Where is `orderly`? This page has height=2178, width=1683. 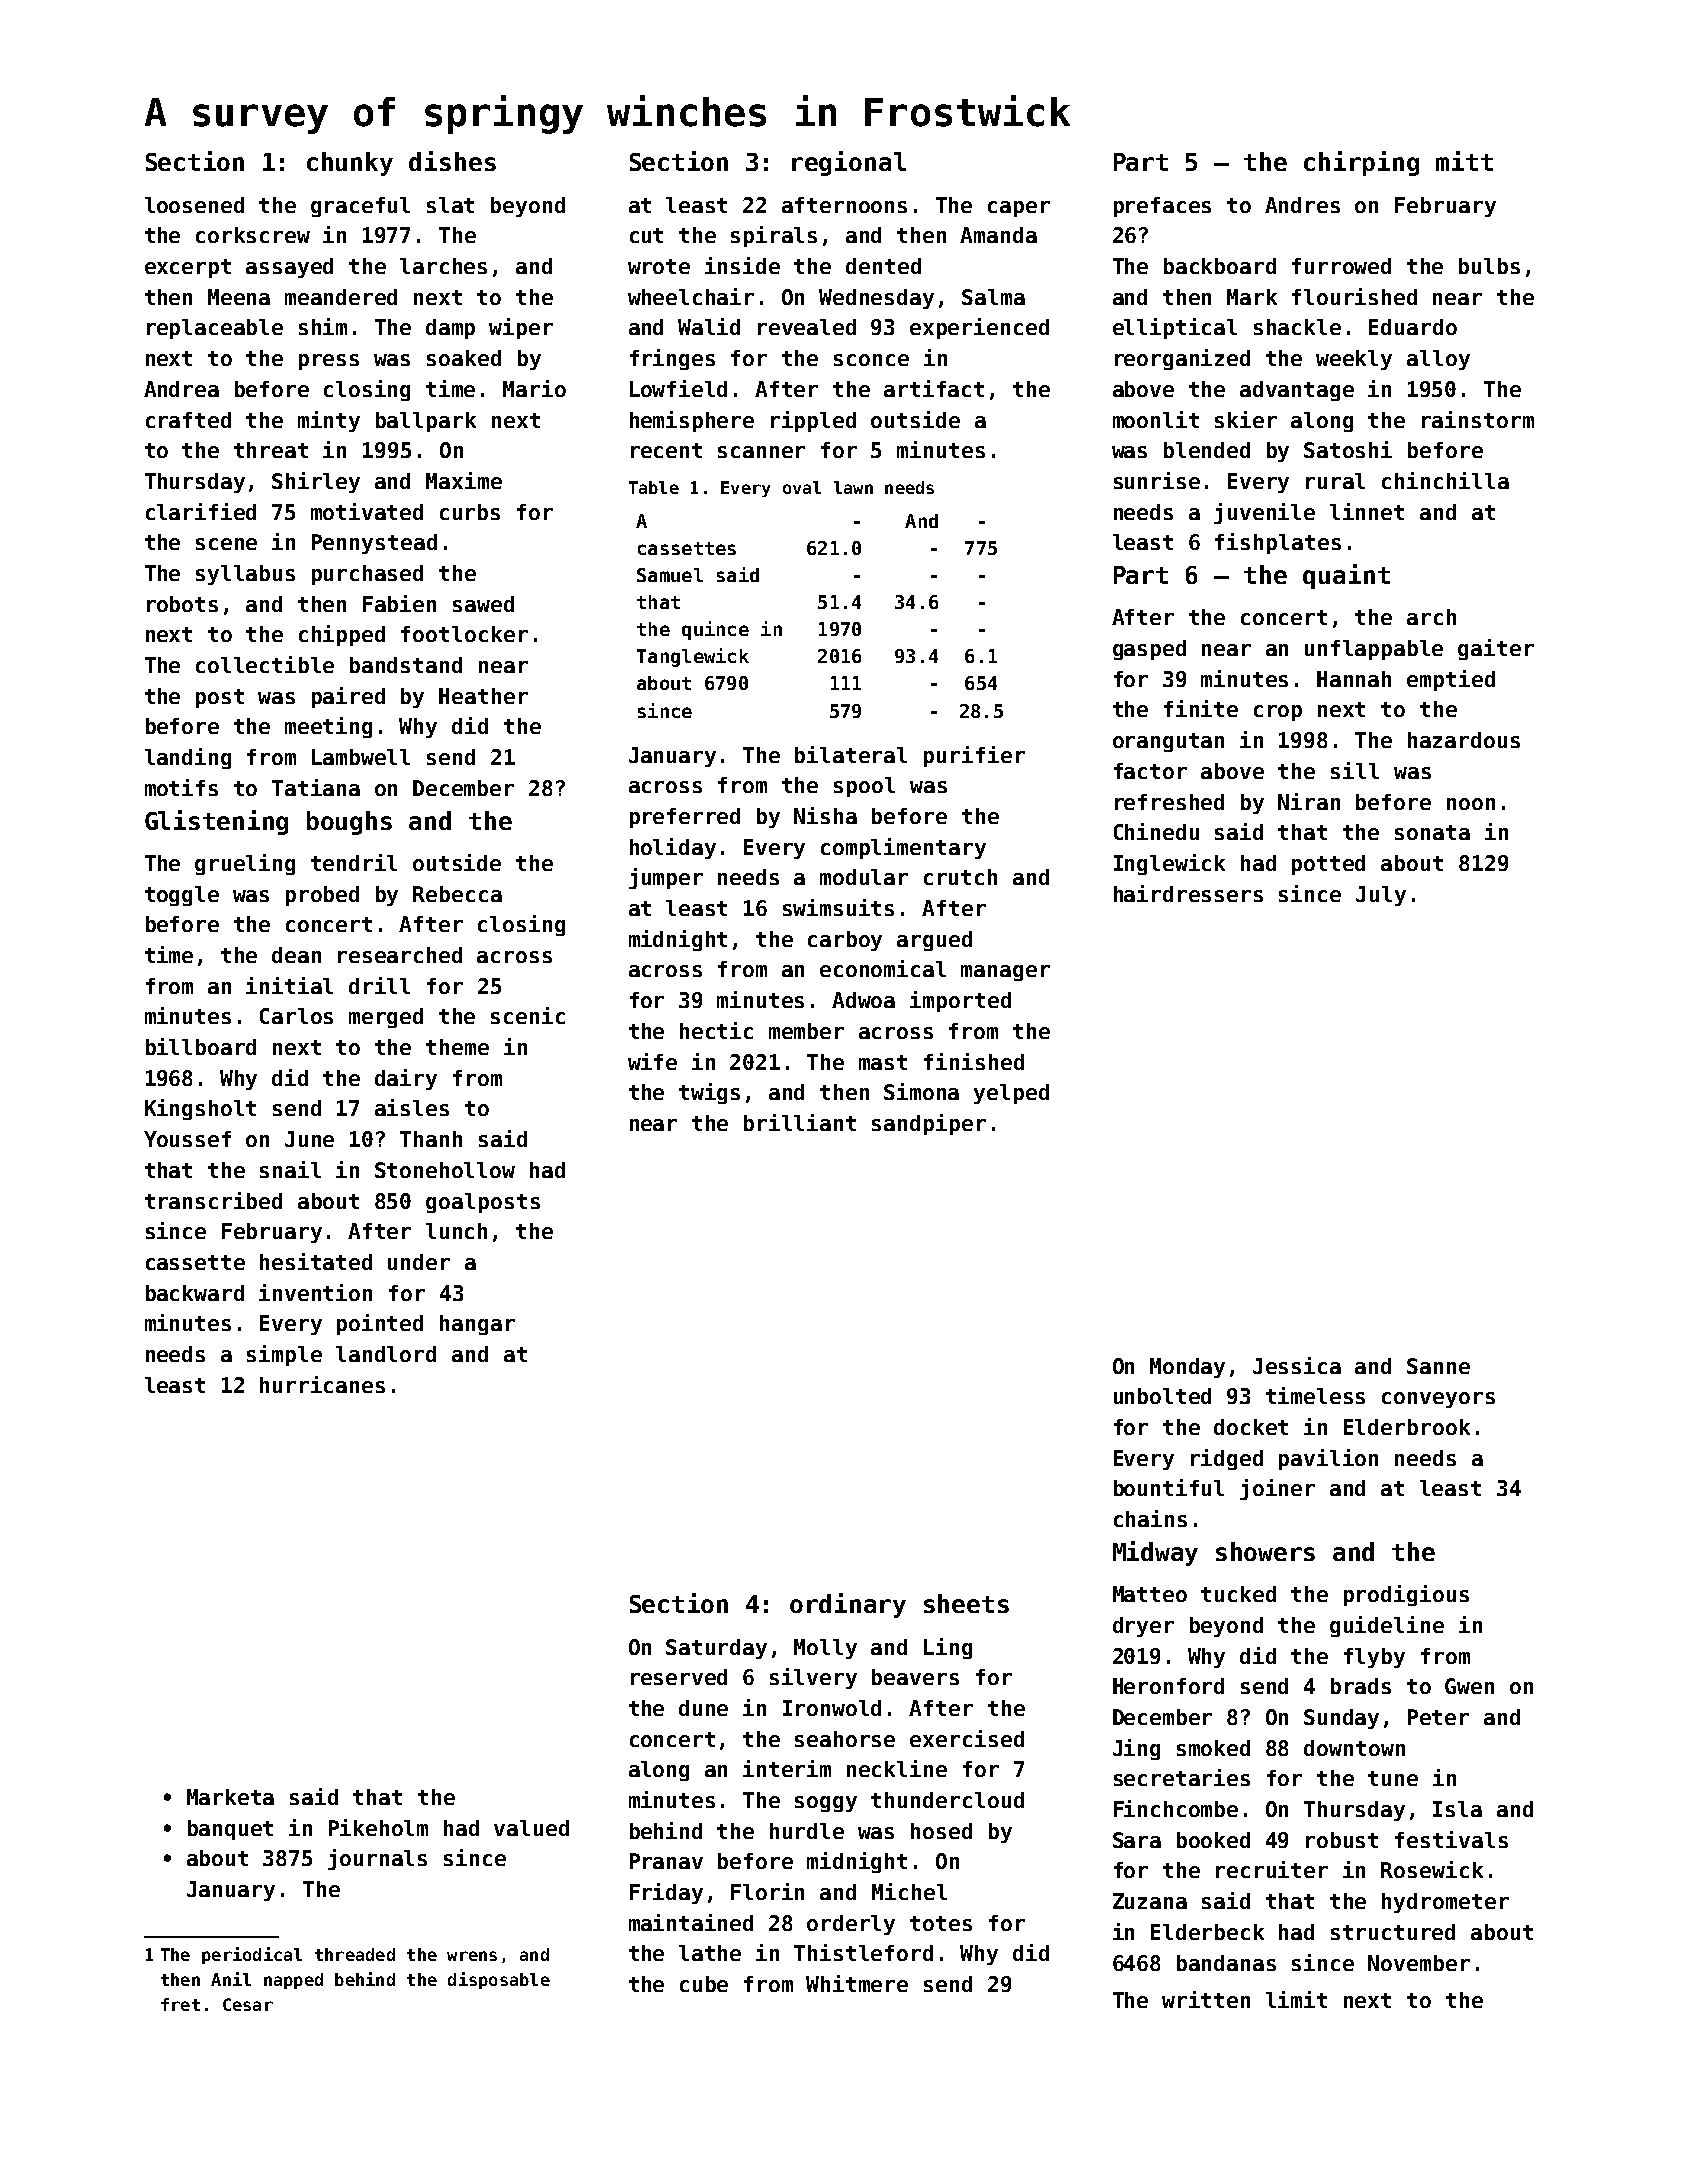 orderly is located at coordinates (851, 1925).
